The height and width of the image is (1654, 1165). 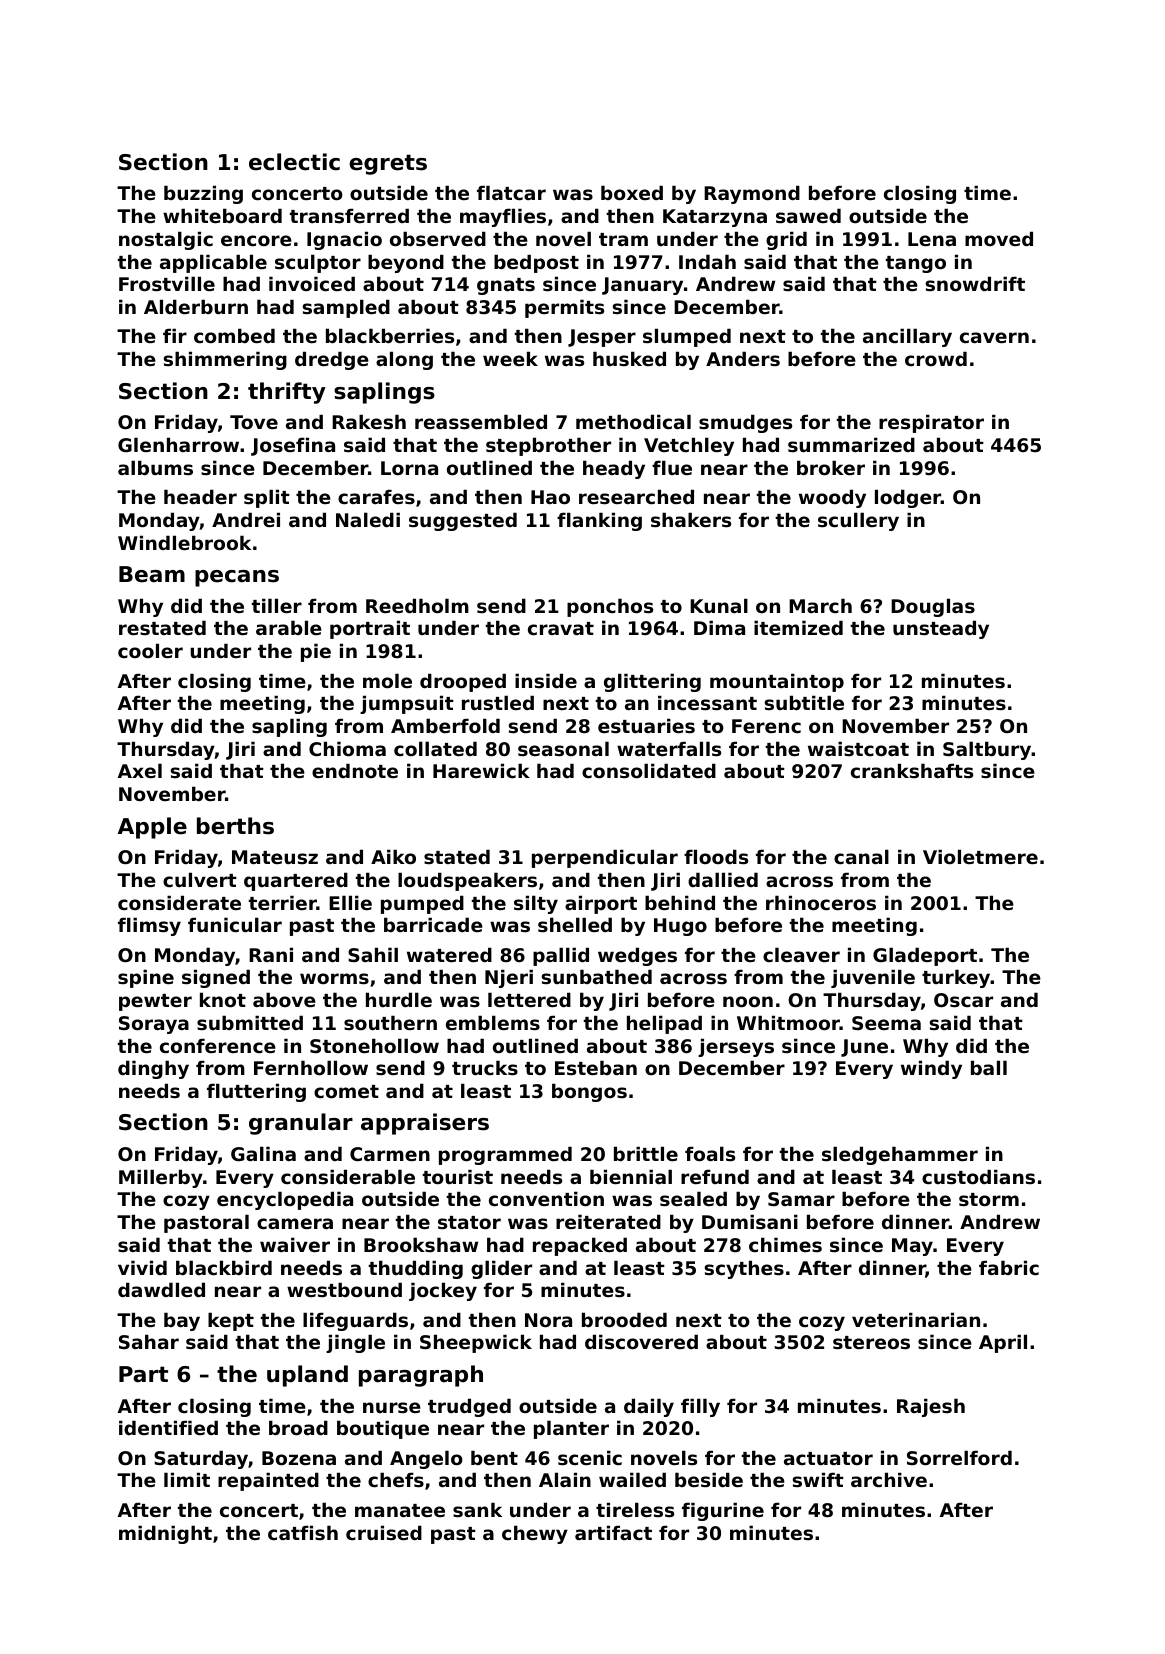 I want to click on cooler, so click(x=150, y=650).
